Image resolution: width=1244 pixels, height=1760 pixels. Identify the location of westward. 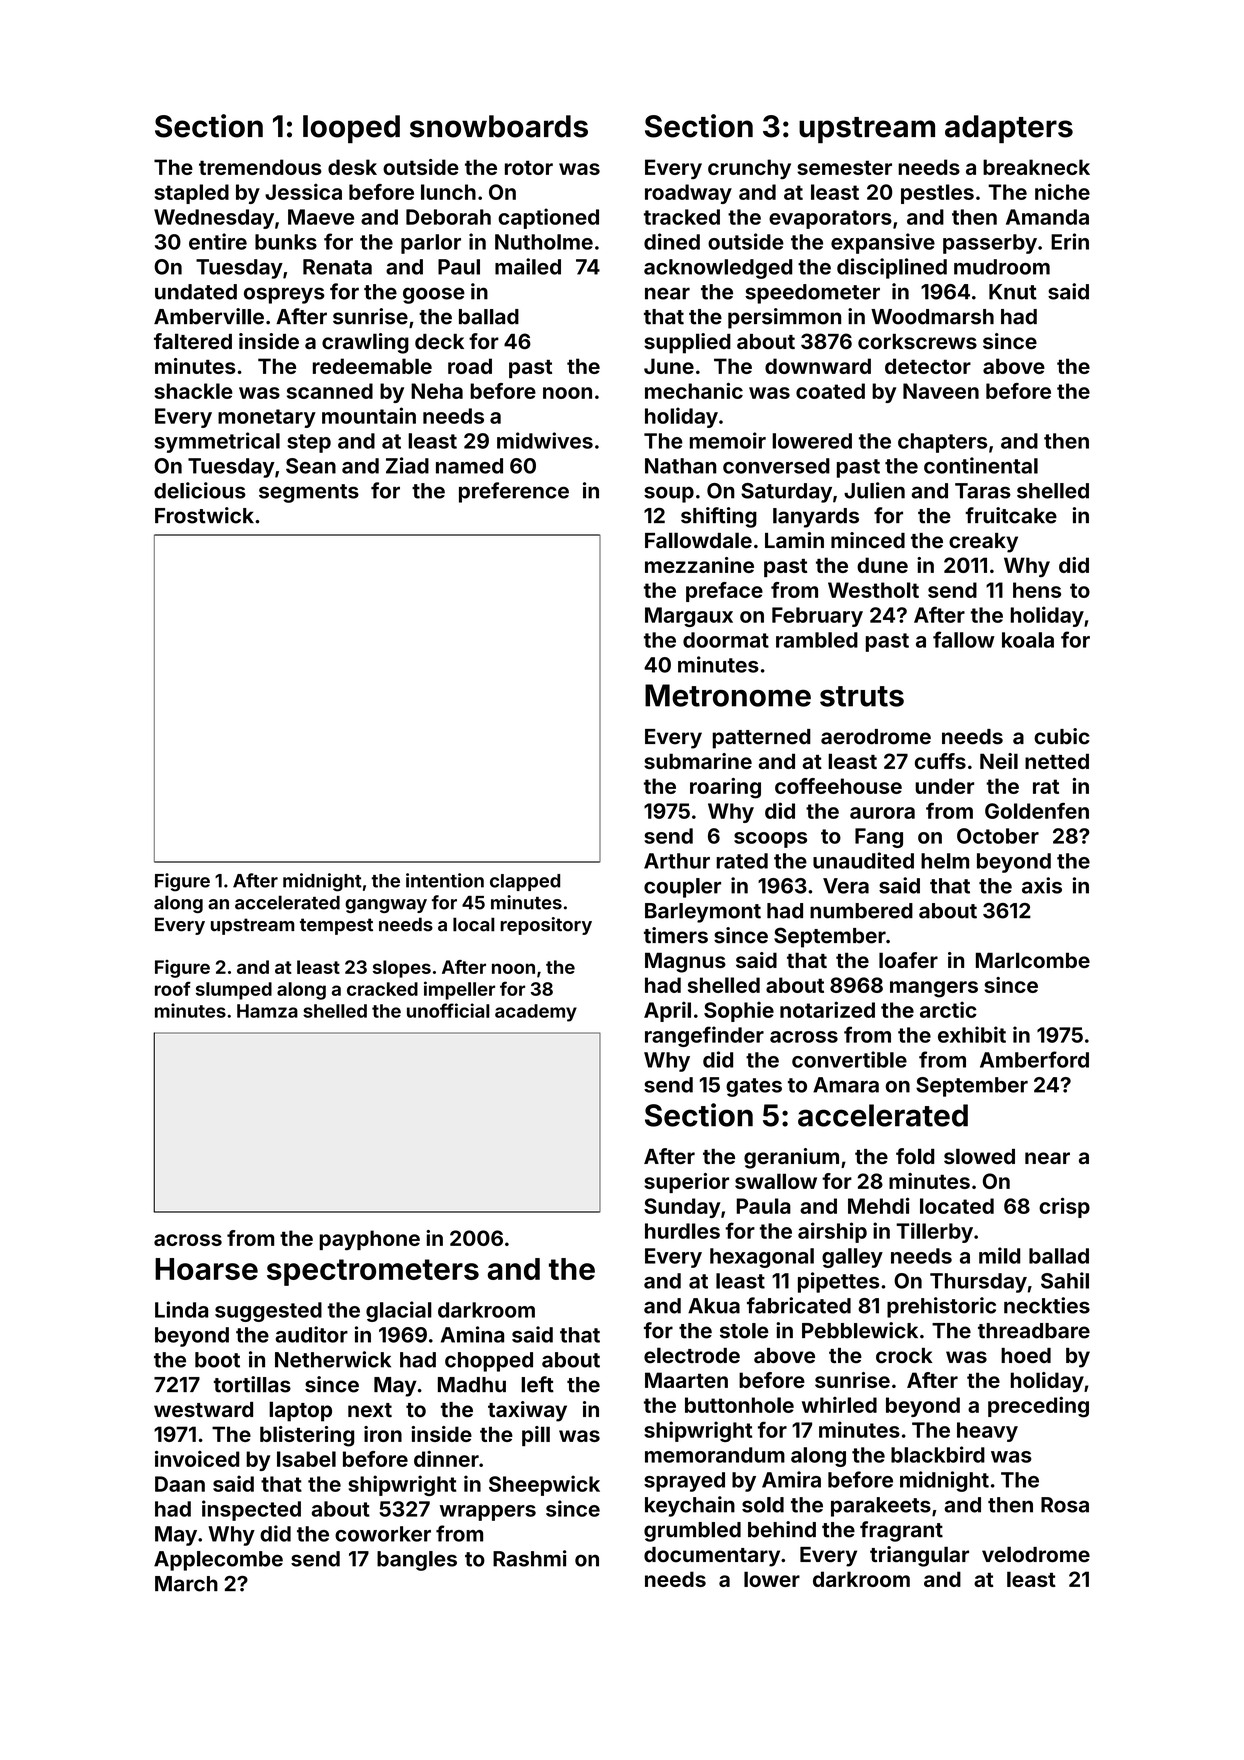
(203, 1410).
